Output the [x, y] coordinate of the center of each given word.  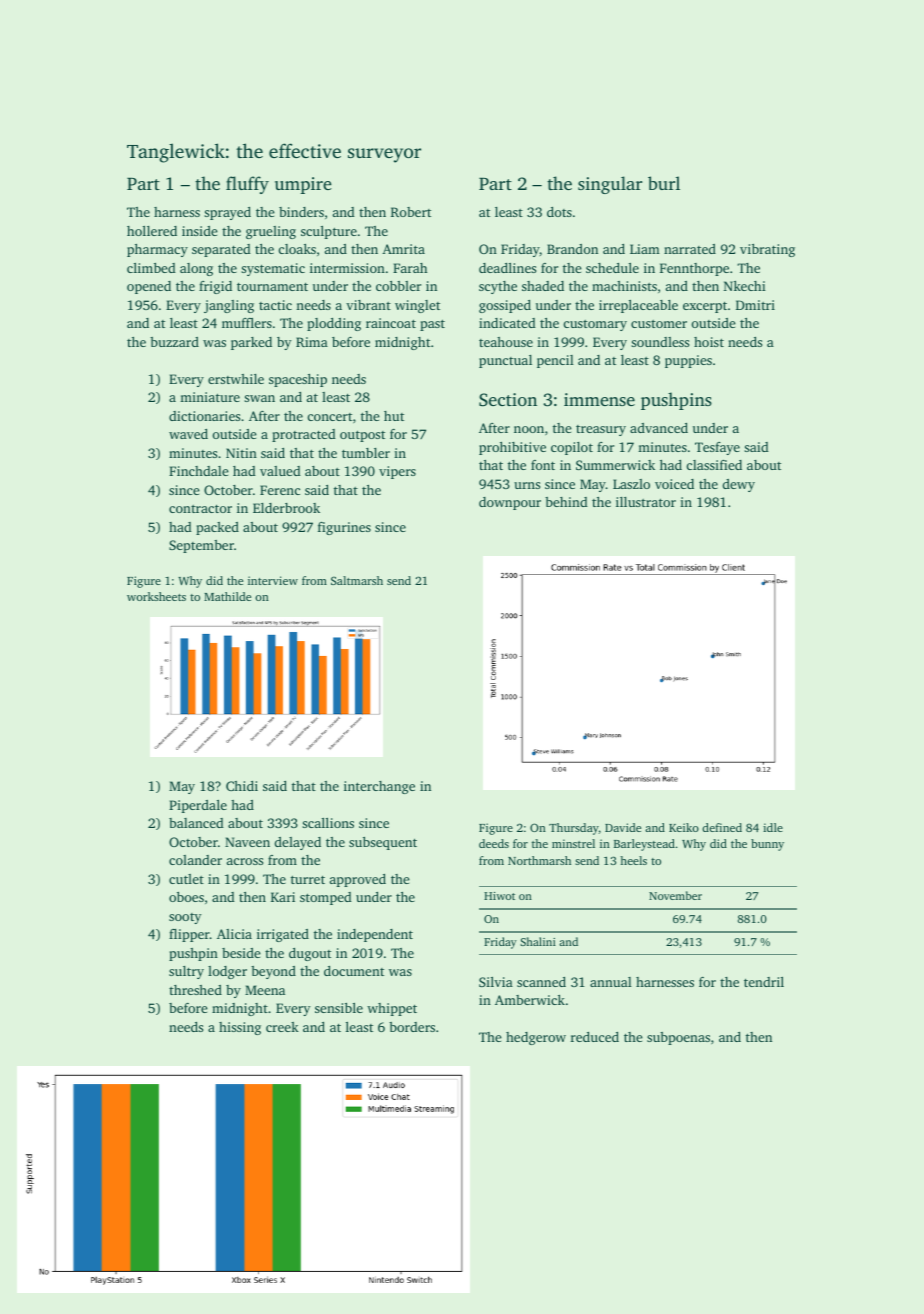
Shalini [538, 941]
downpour [510, 503]
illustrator [646, 502]
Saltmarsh [357, 580]
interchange [379, 787]
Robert [411, 212]
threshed [195, 990]
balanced [196, 823]
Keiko [684, 827]
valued [280, 471]
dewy [739, 485]
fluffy [247, 185]
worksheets [156, 596]
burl [664, 183]
